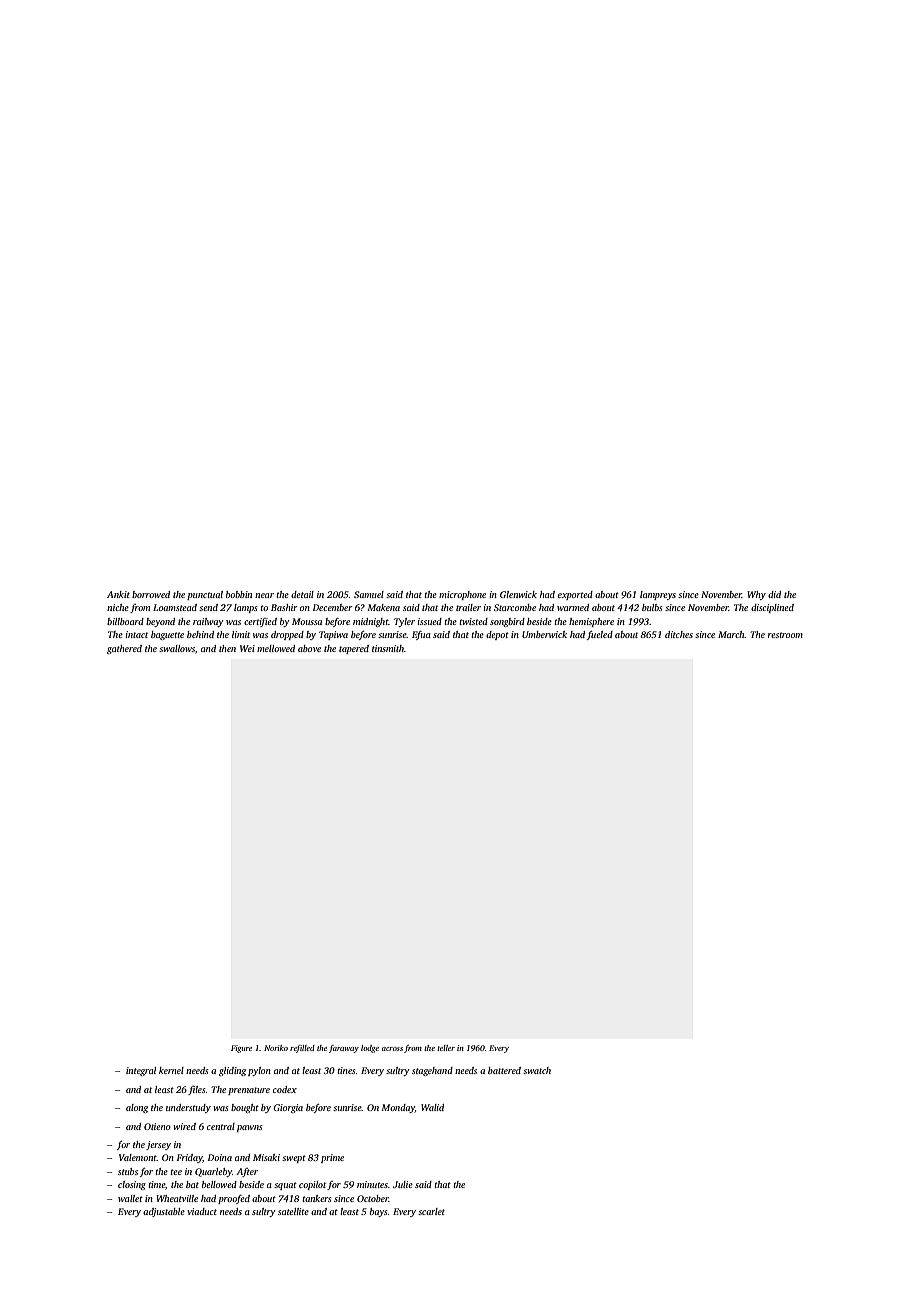 The height and width of the screenshot is (1308, 924). Describe the element at coordinates (537, 1070) in the screenshot. I see `swatch` at that location.
